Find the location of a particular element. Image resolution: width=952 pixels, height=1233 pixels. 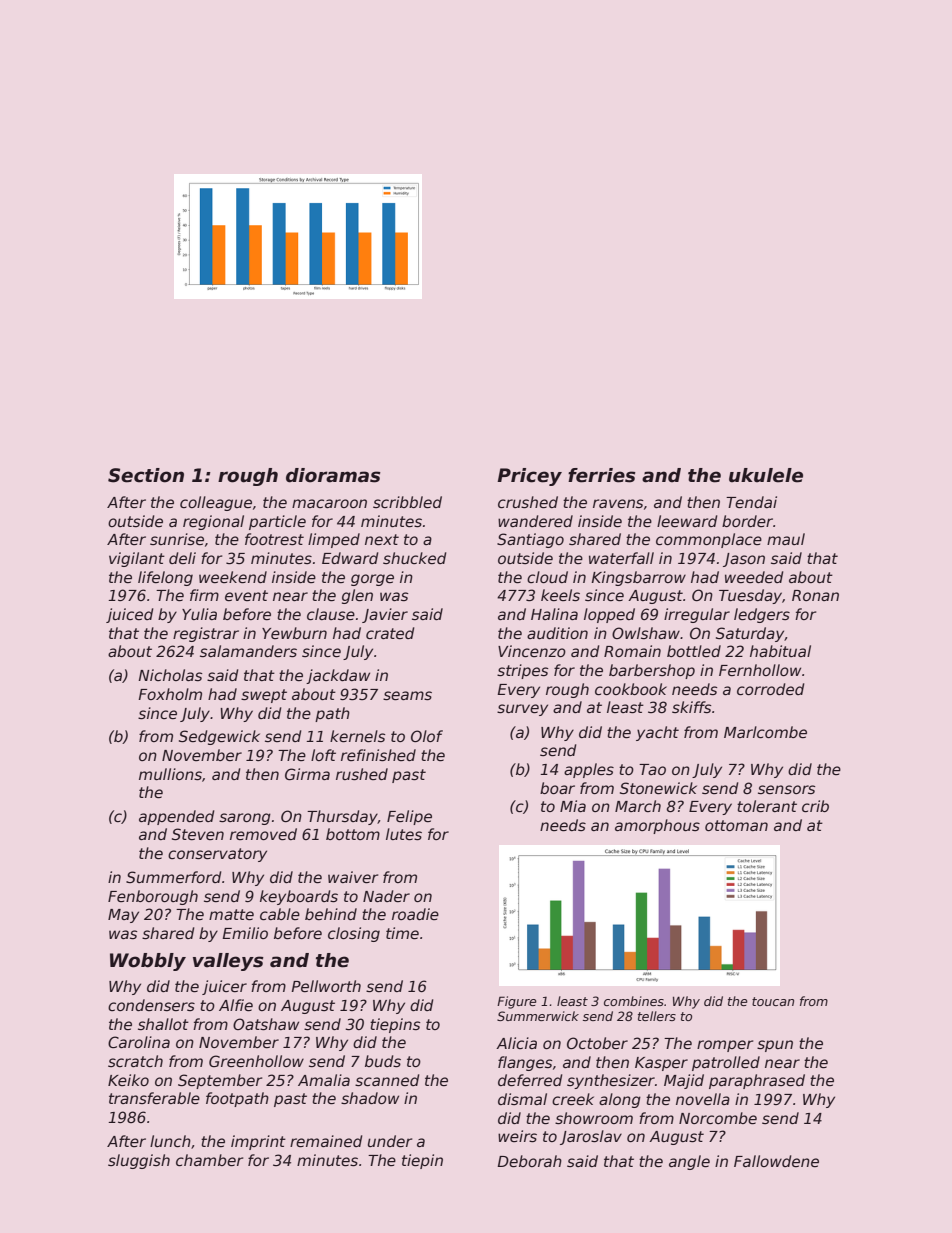

sensors is located at coordinates (786, 789).
